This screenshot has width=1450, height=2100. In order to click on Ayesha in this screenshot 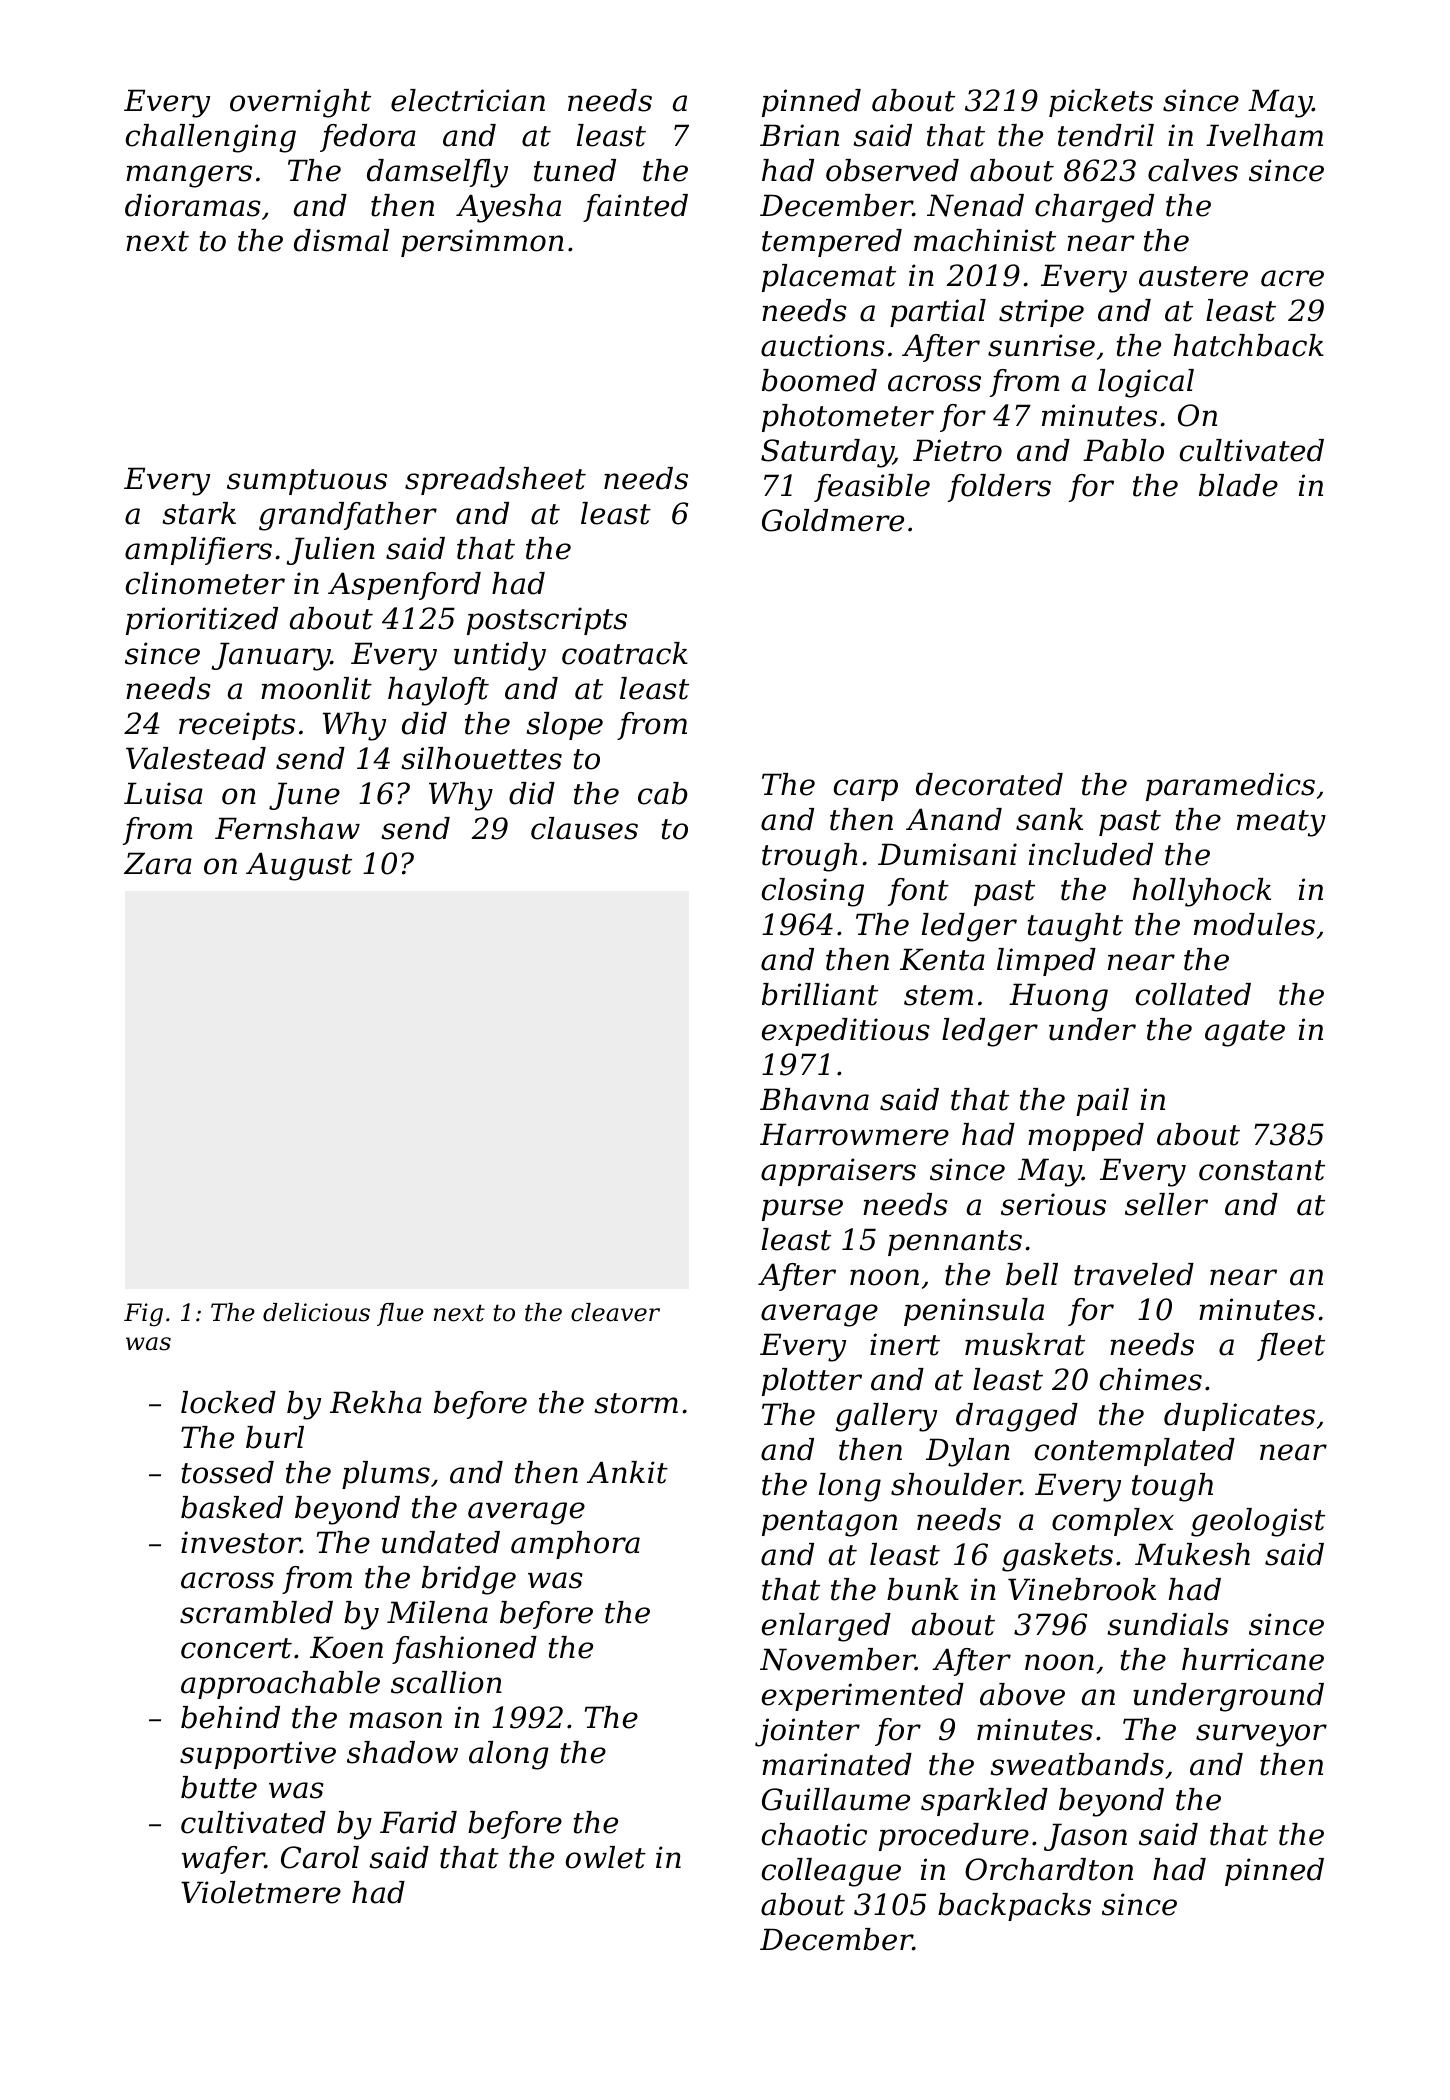, I will do `click(508, 208)`.
